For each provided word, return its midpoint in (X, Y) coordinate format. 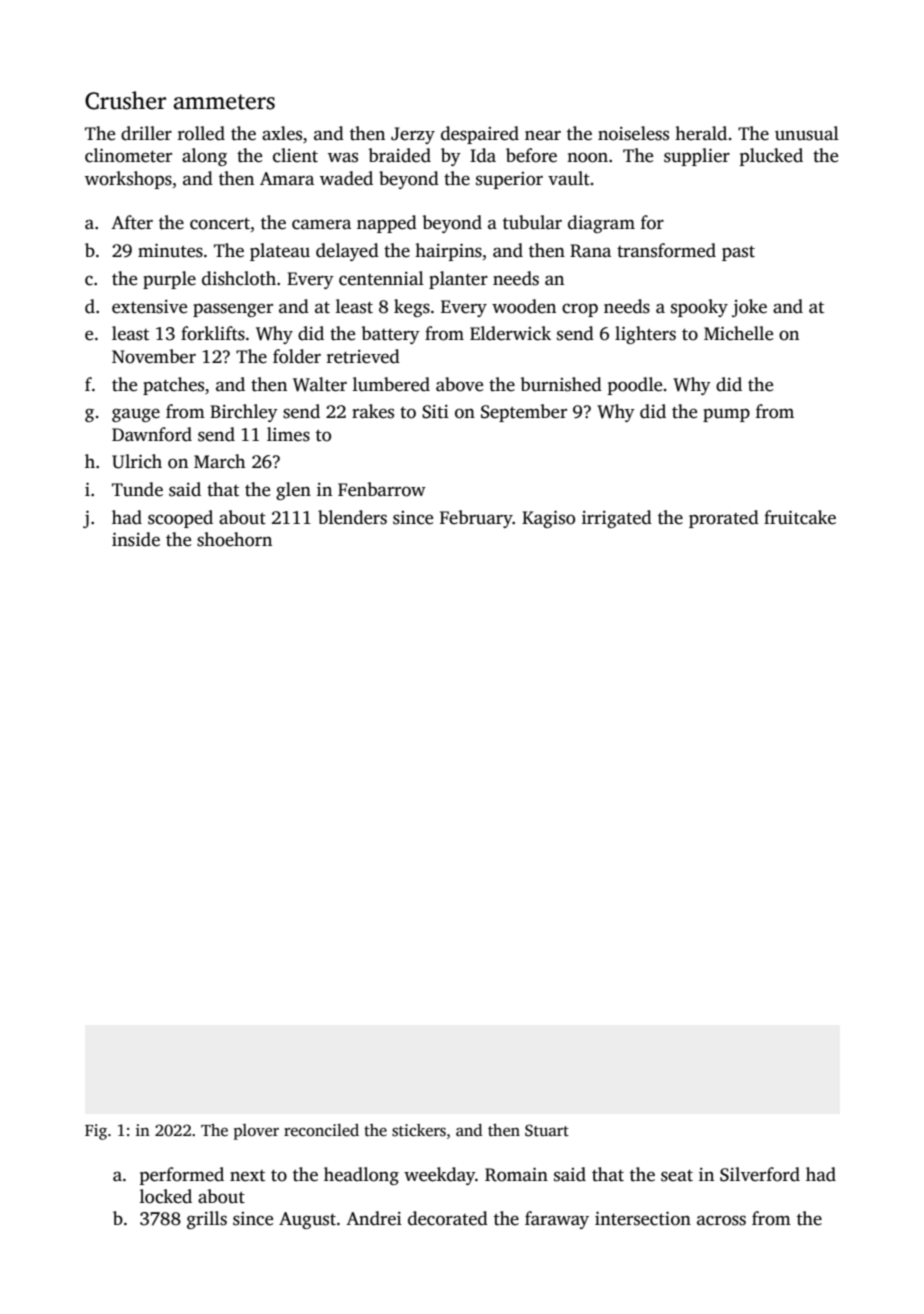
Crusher (125, 100)
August (307, 1220)
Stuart (547, 1130)
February (476, 519)
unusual (807, 133)
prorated (724, 519)
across (721, 1220)
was (343, 157)
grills (207, 1220)
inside (136, 539)
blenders (352, 517)
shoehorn (234, 539)
